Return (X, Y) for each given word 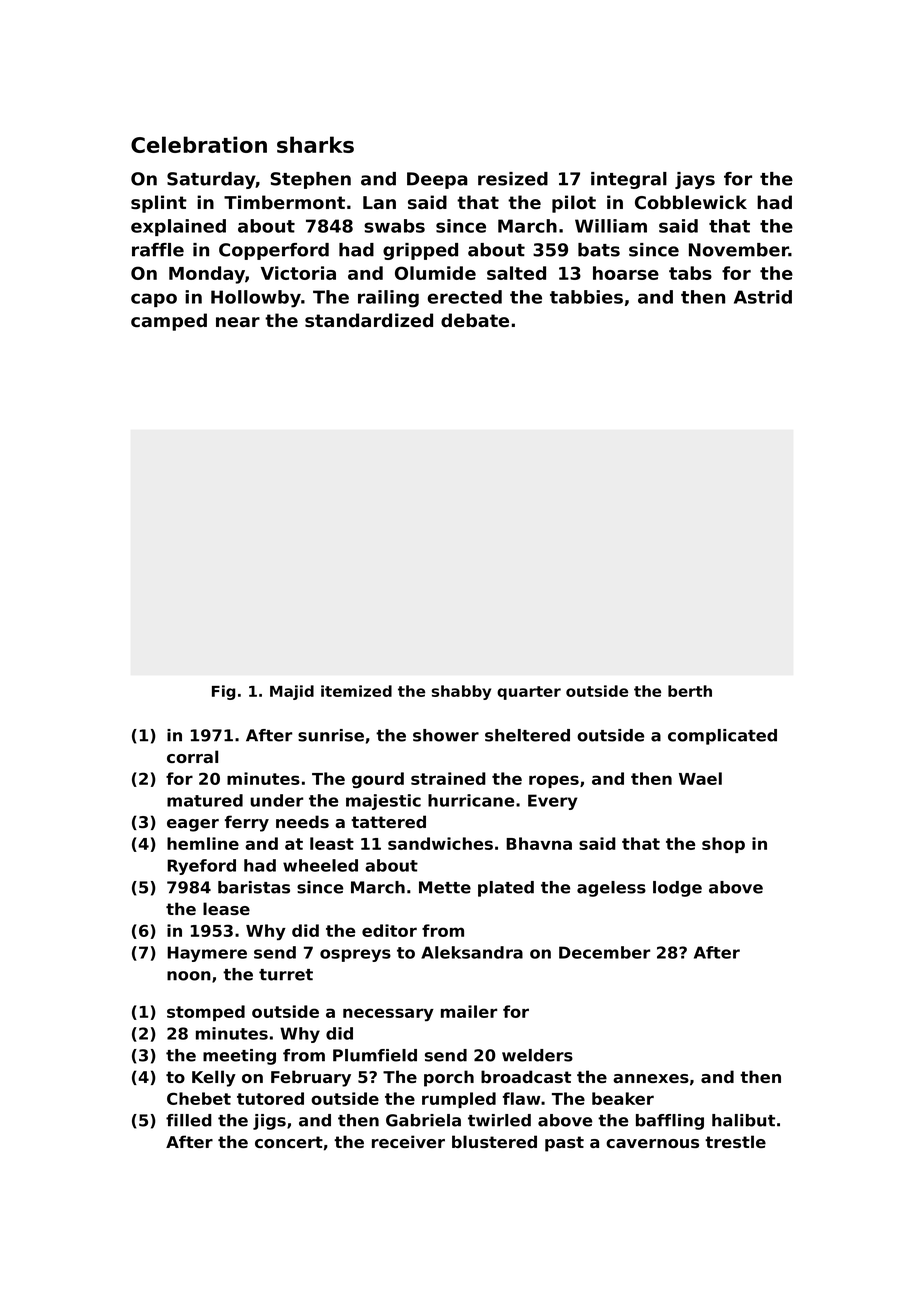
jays (695, 180)
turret (286, 975)
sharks (315, 144)
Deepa (437, 180)
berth (690, 691)
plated (506, 889)
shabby (461, 692)
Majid (292, 692)
